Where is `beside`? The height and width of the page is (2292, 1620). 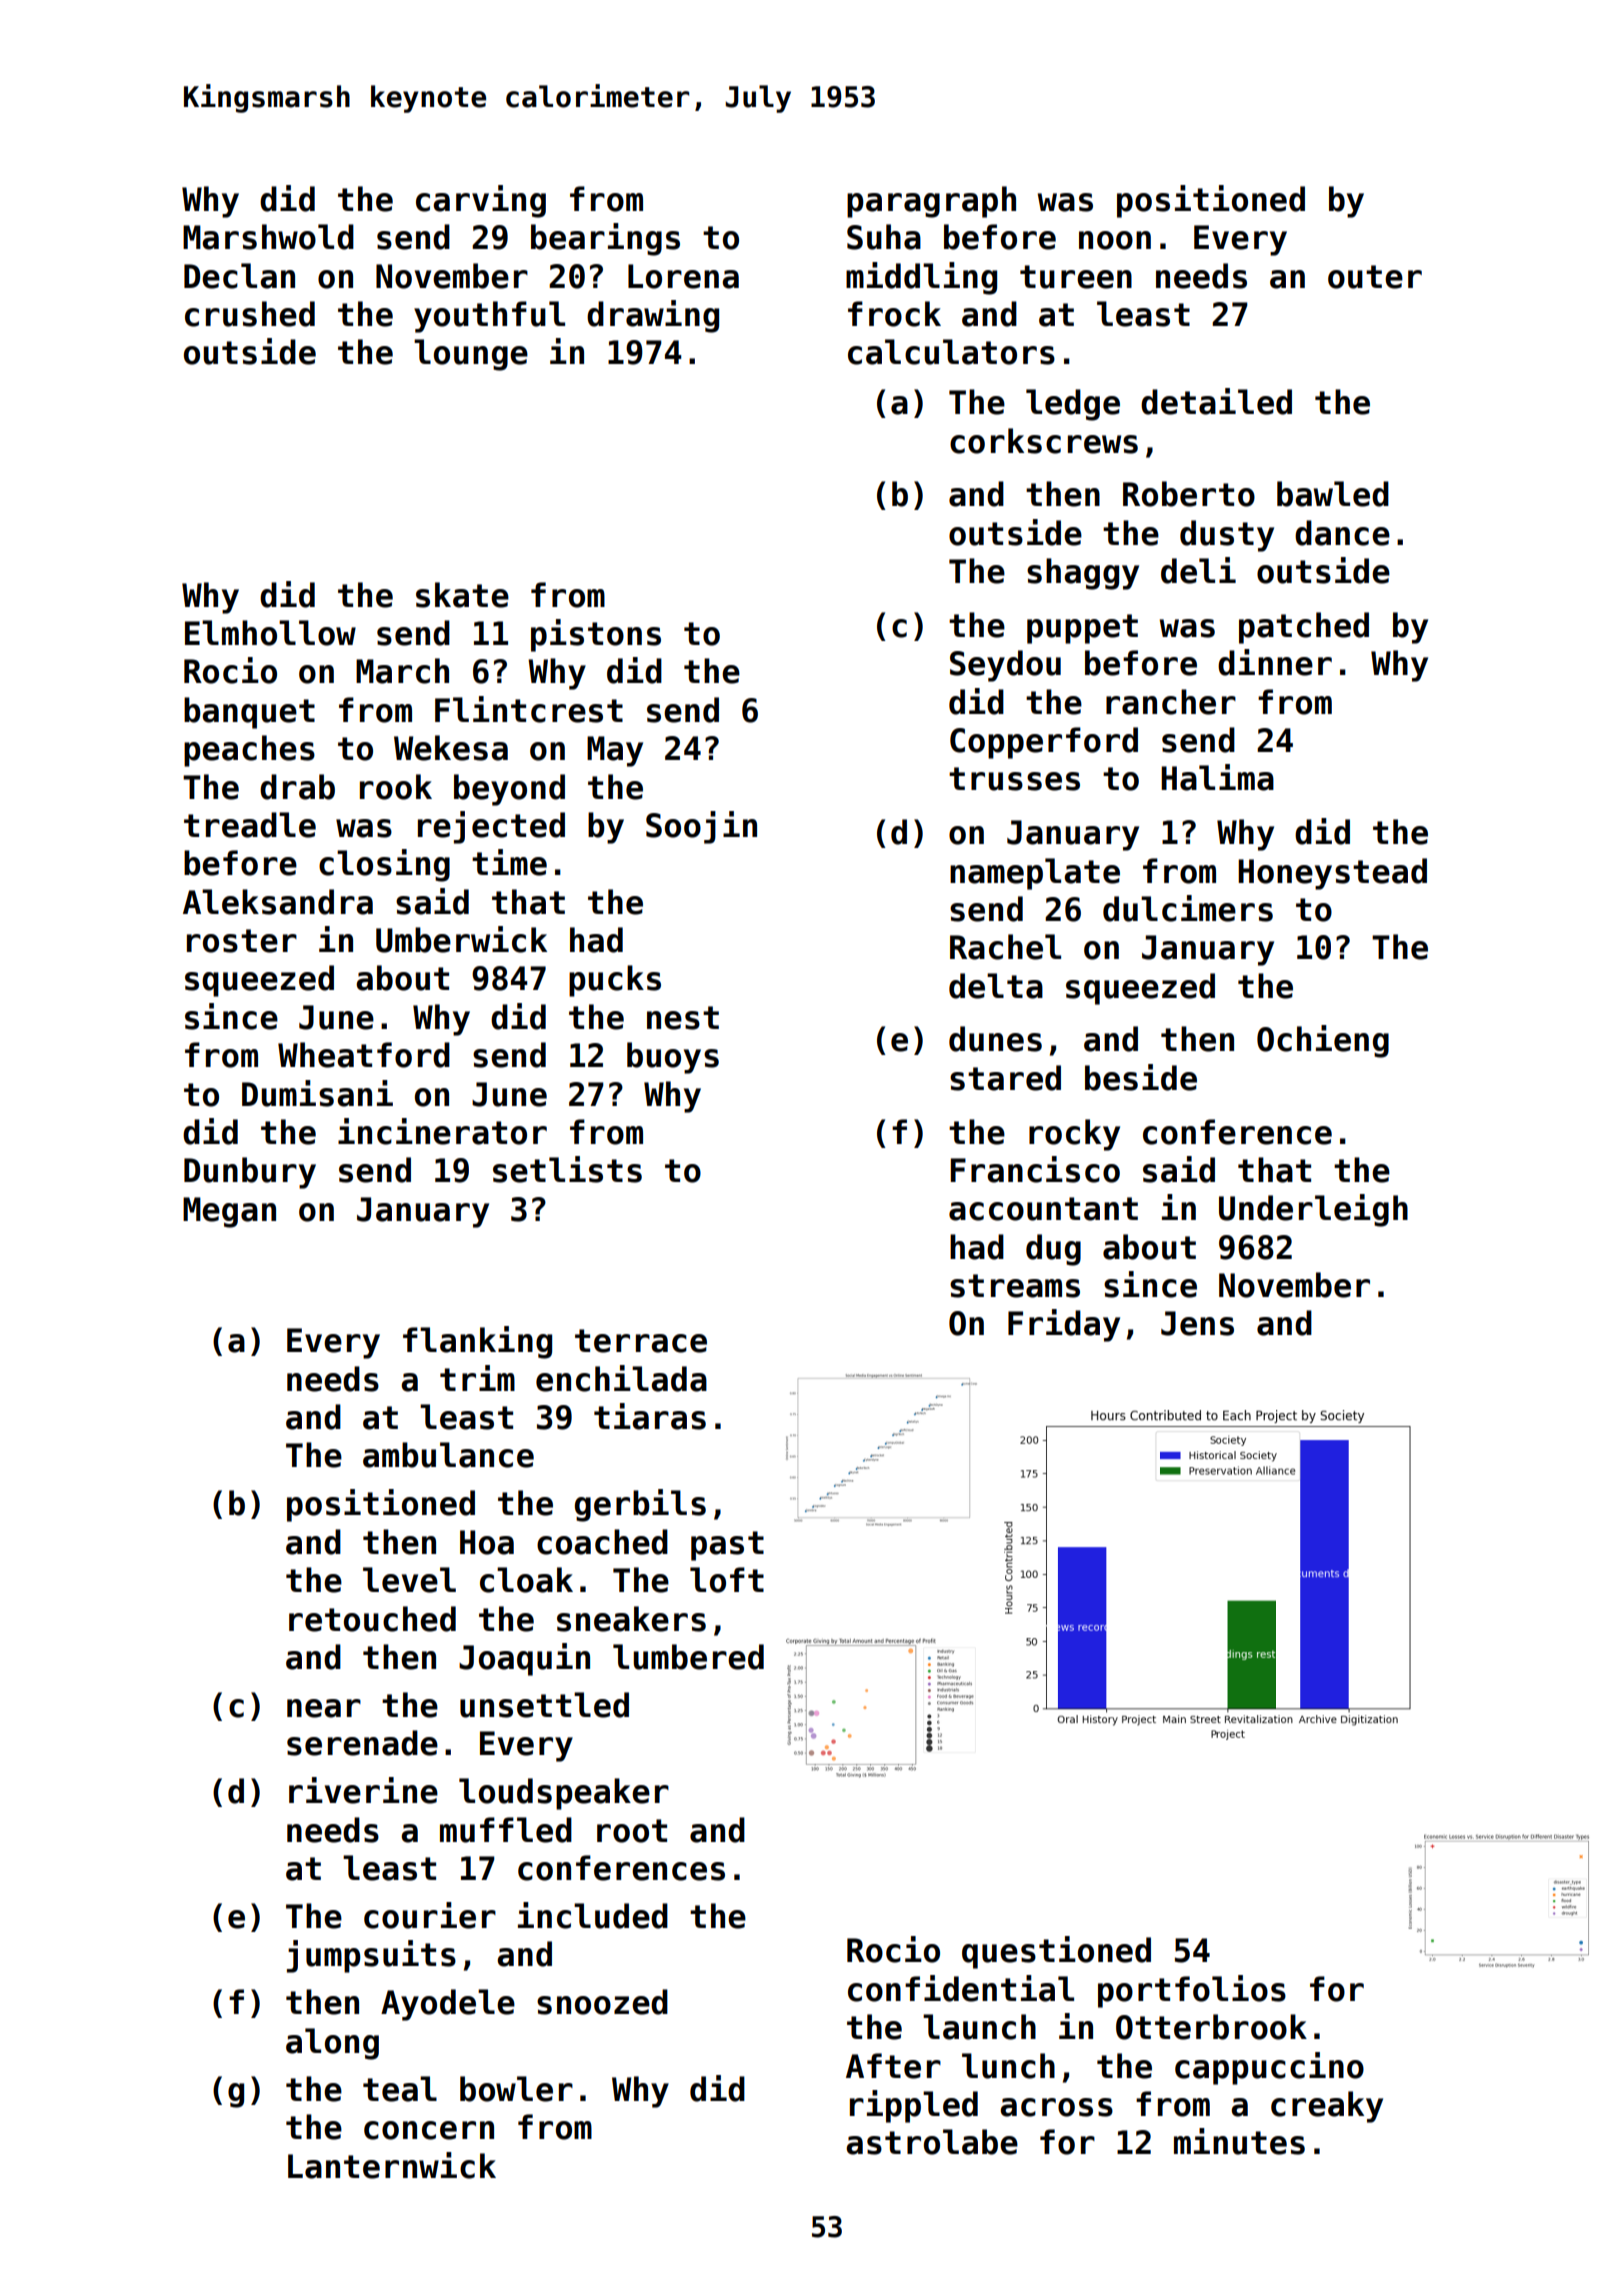
beside is located at coordinates (1141, 1077).
